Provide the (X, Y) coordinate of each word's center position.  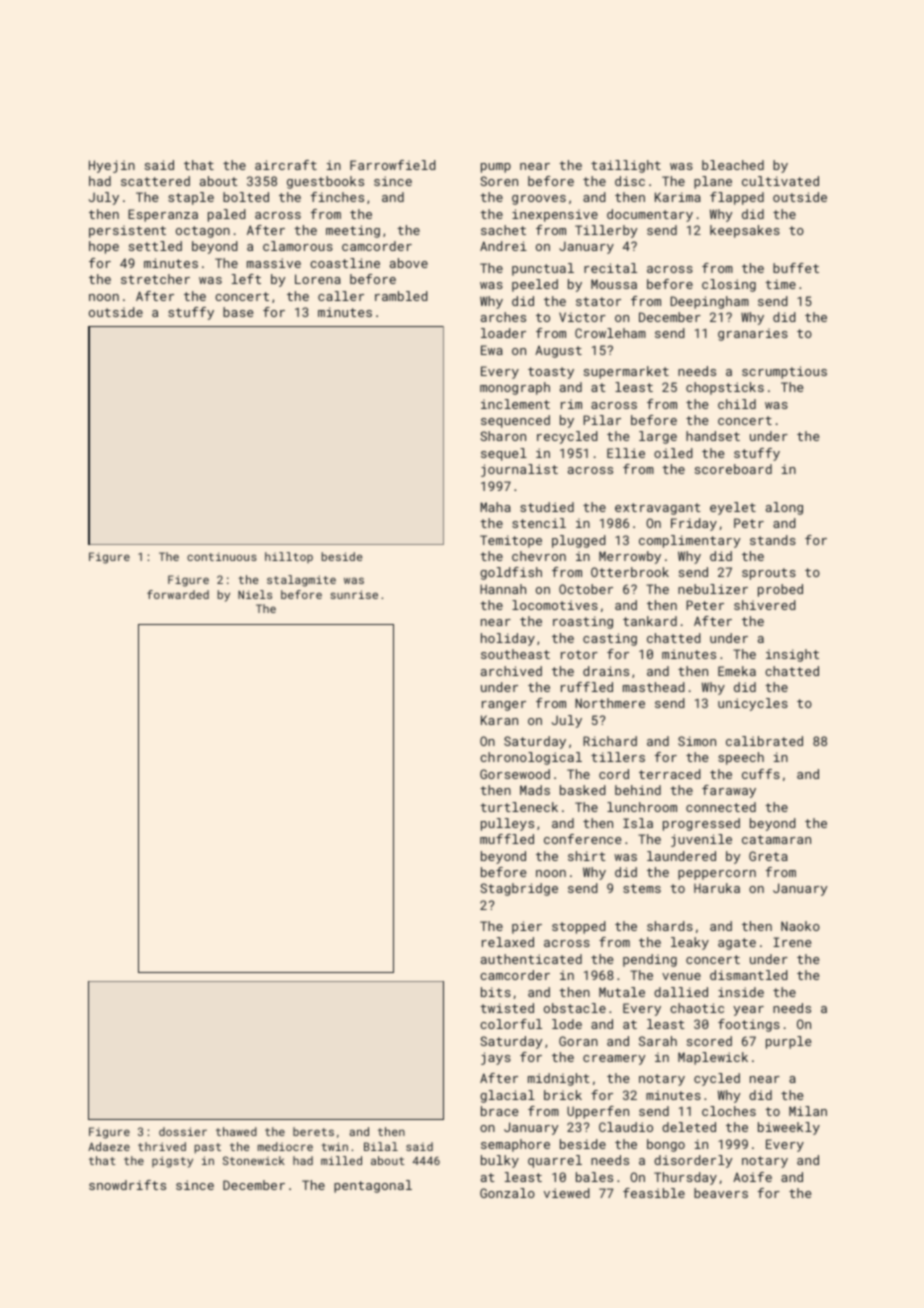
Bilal (381, 1146)
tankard (650, 621)
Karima (678, 197)
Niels (255, 594)
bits (496, 992)
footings (749, 1025)
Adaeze (109, 1146)
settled (155, 246)
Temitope (511, 541)
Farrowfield (393, 165)
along (784, 508)
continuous (222, 556)
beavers (721, 1193)
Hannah (503, 589)
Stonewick (254, 1160)
